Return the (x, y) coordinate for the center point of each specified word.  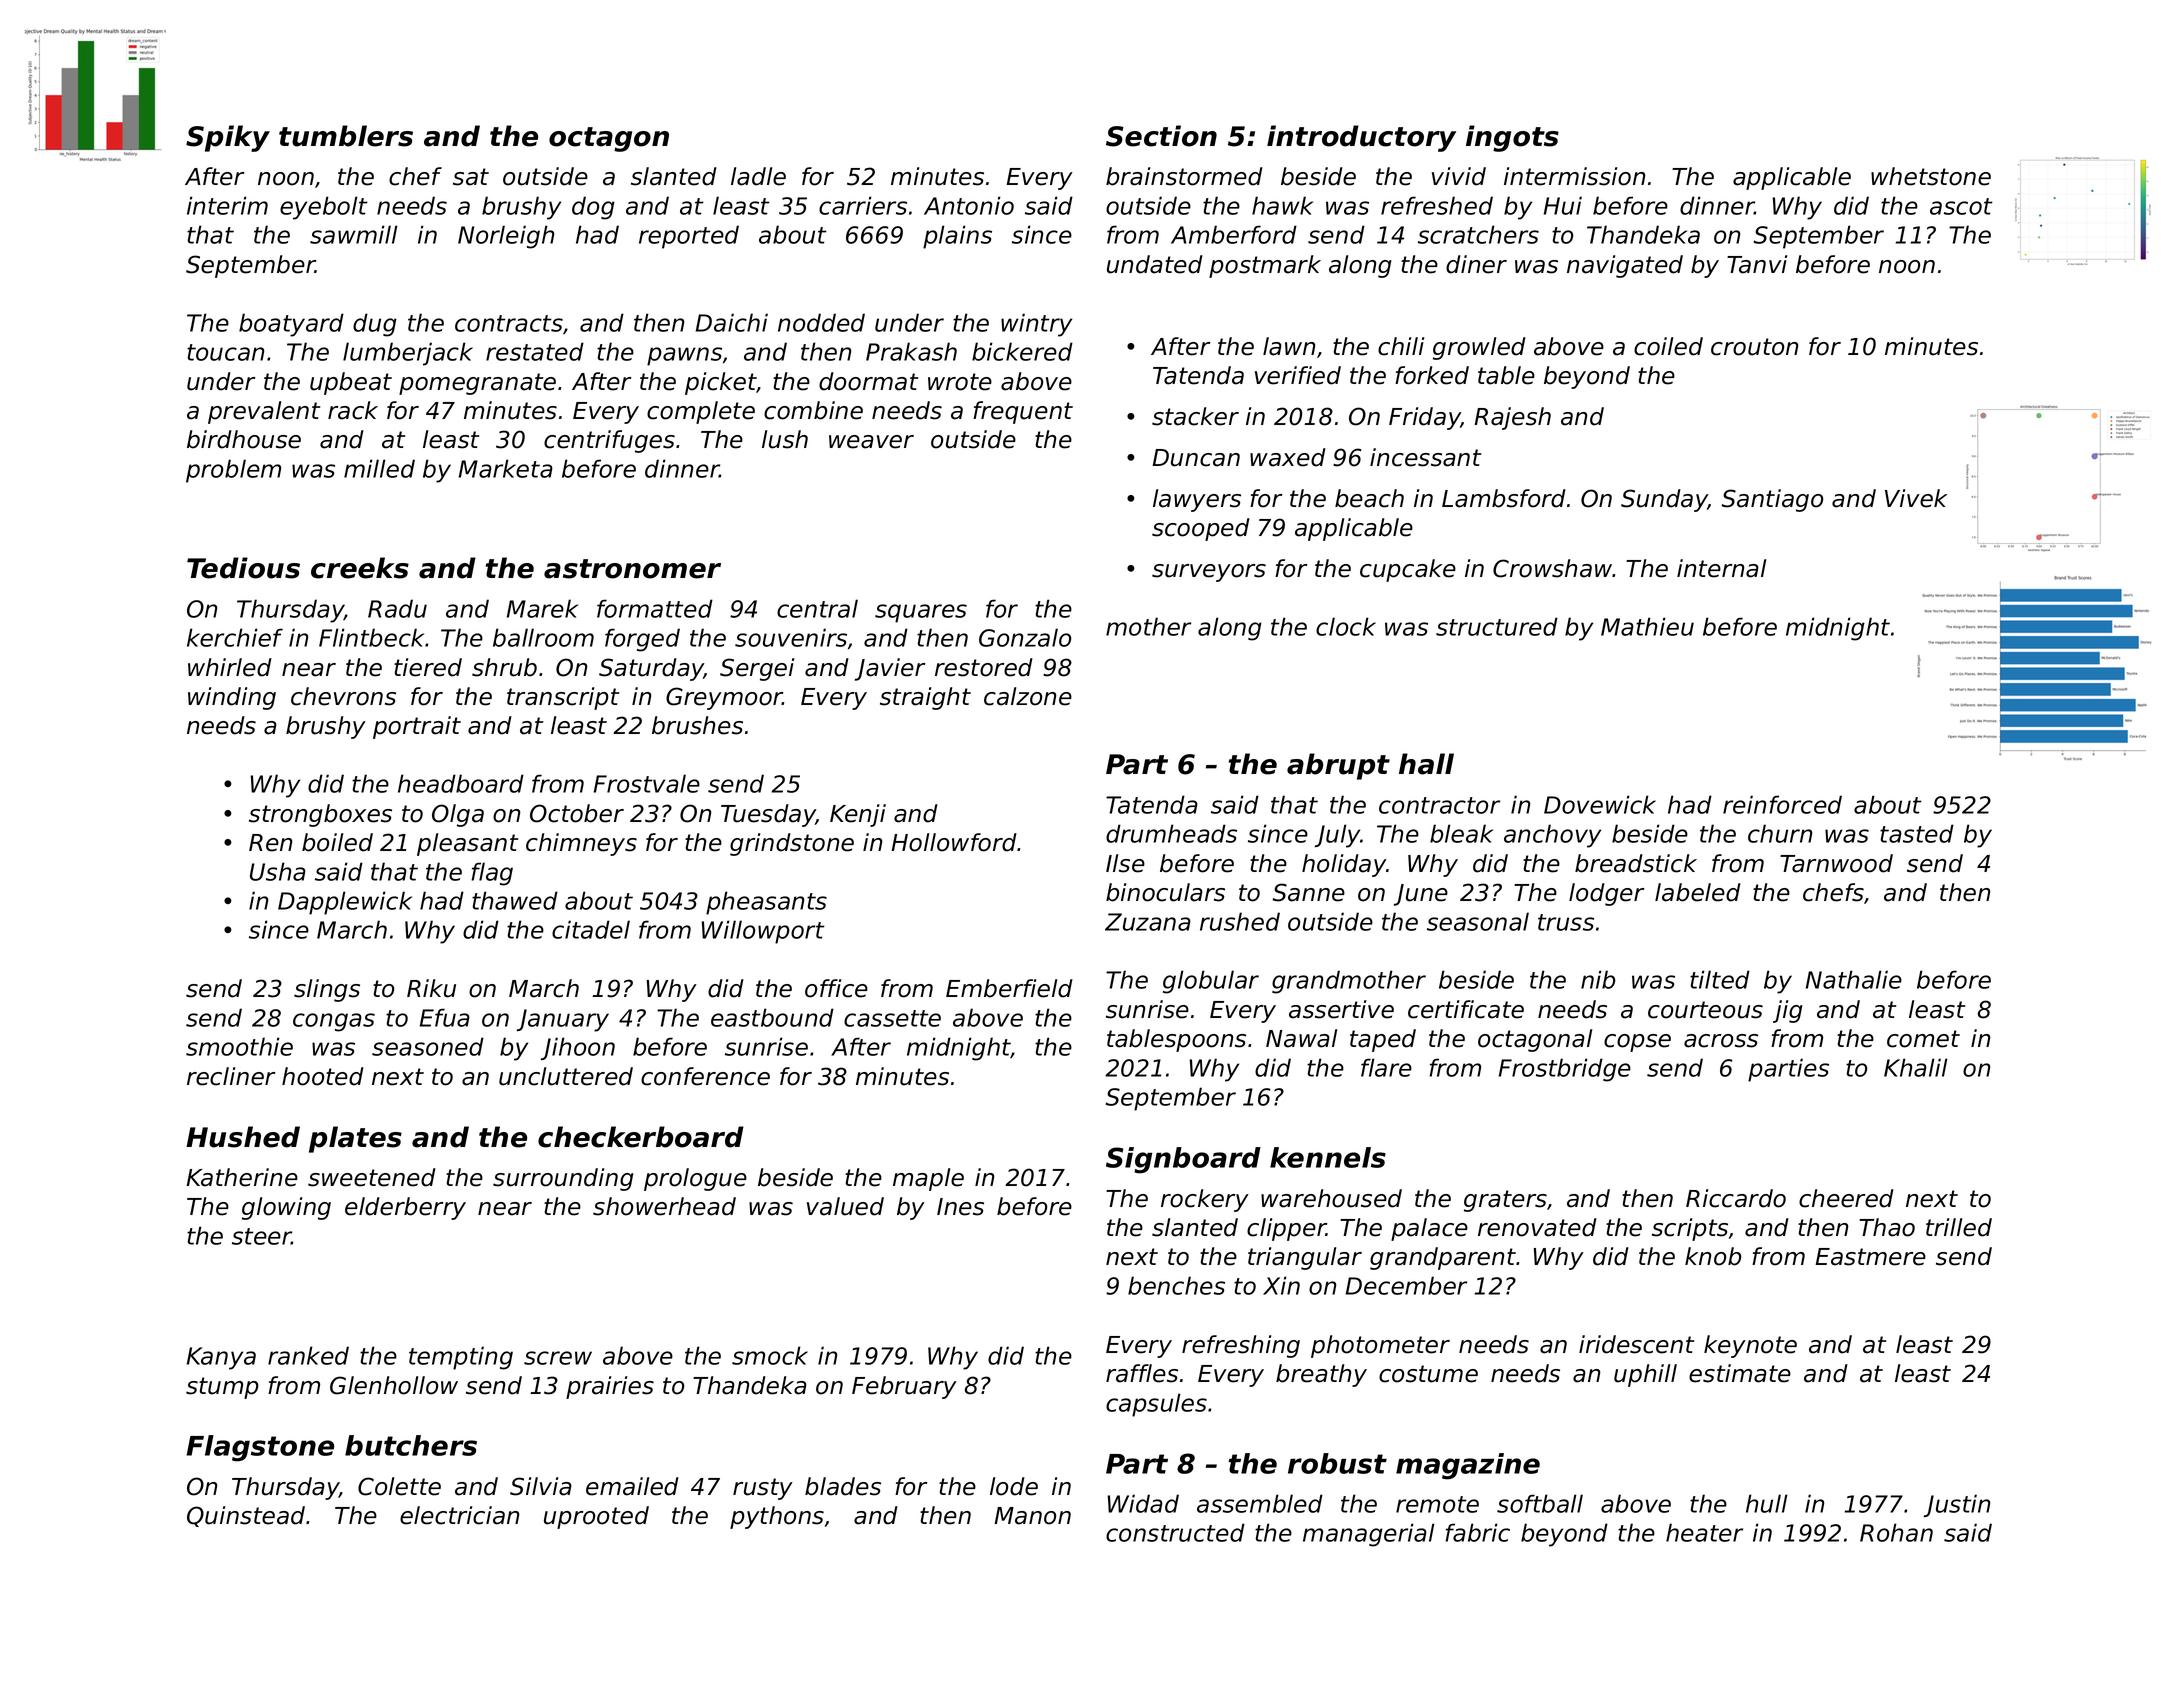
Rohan (1896, 1532)
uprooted (596, 1517)
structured (1497, 626)
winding (232, 698)
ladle (758, 176)
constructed (1175, 1532)
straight (925, 698)
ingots (1512, 138)
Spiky (228, 138)
